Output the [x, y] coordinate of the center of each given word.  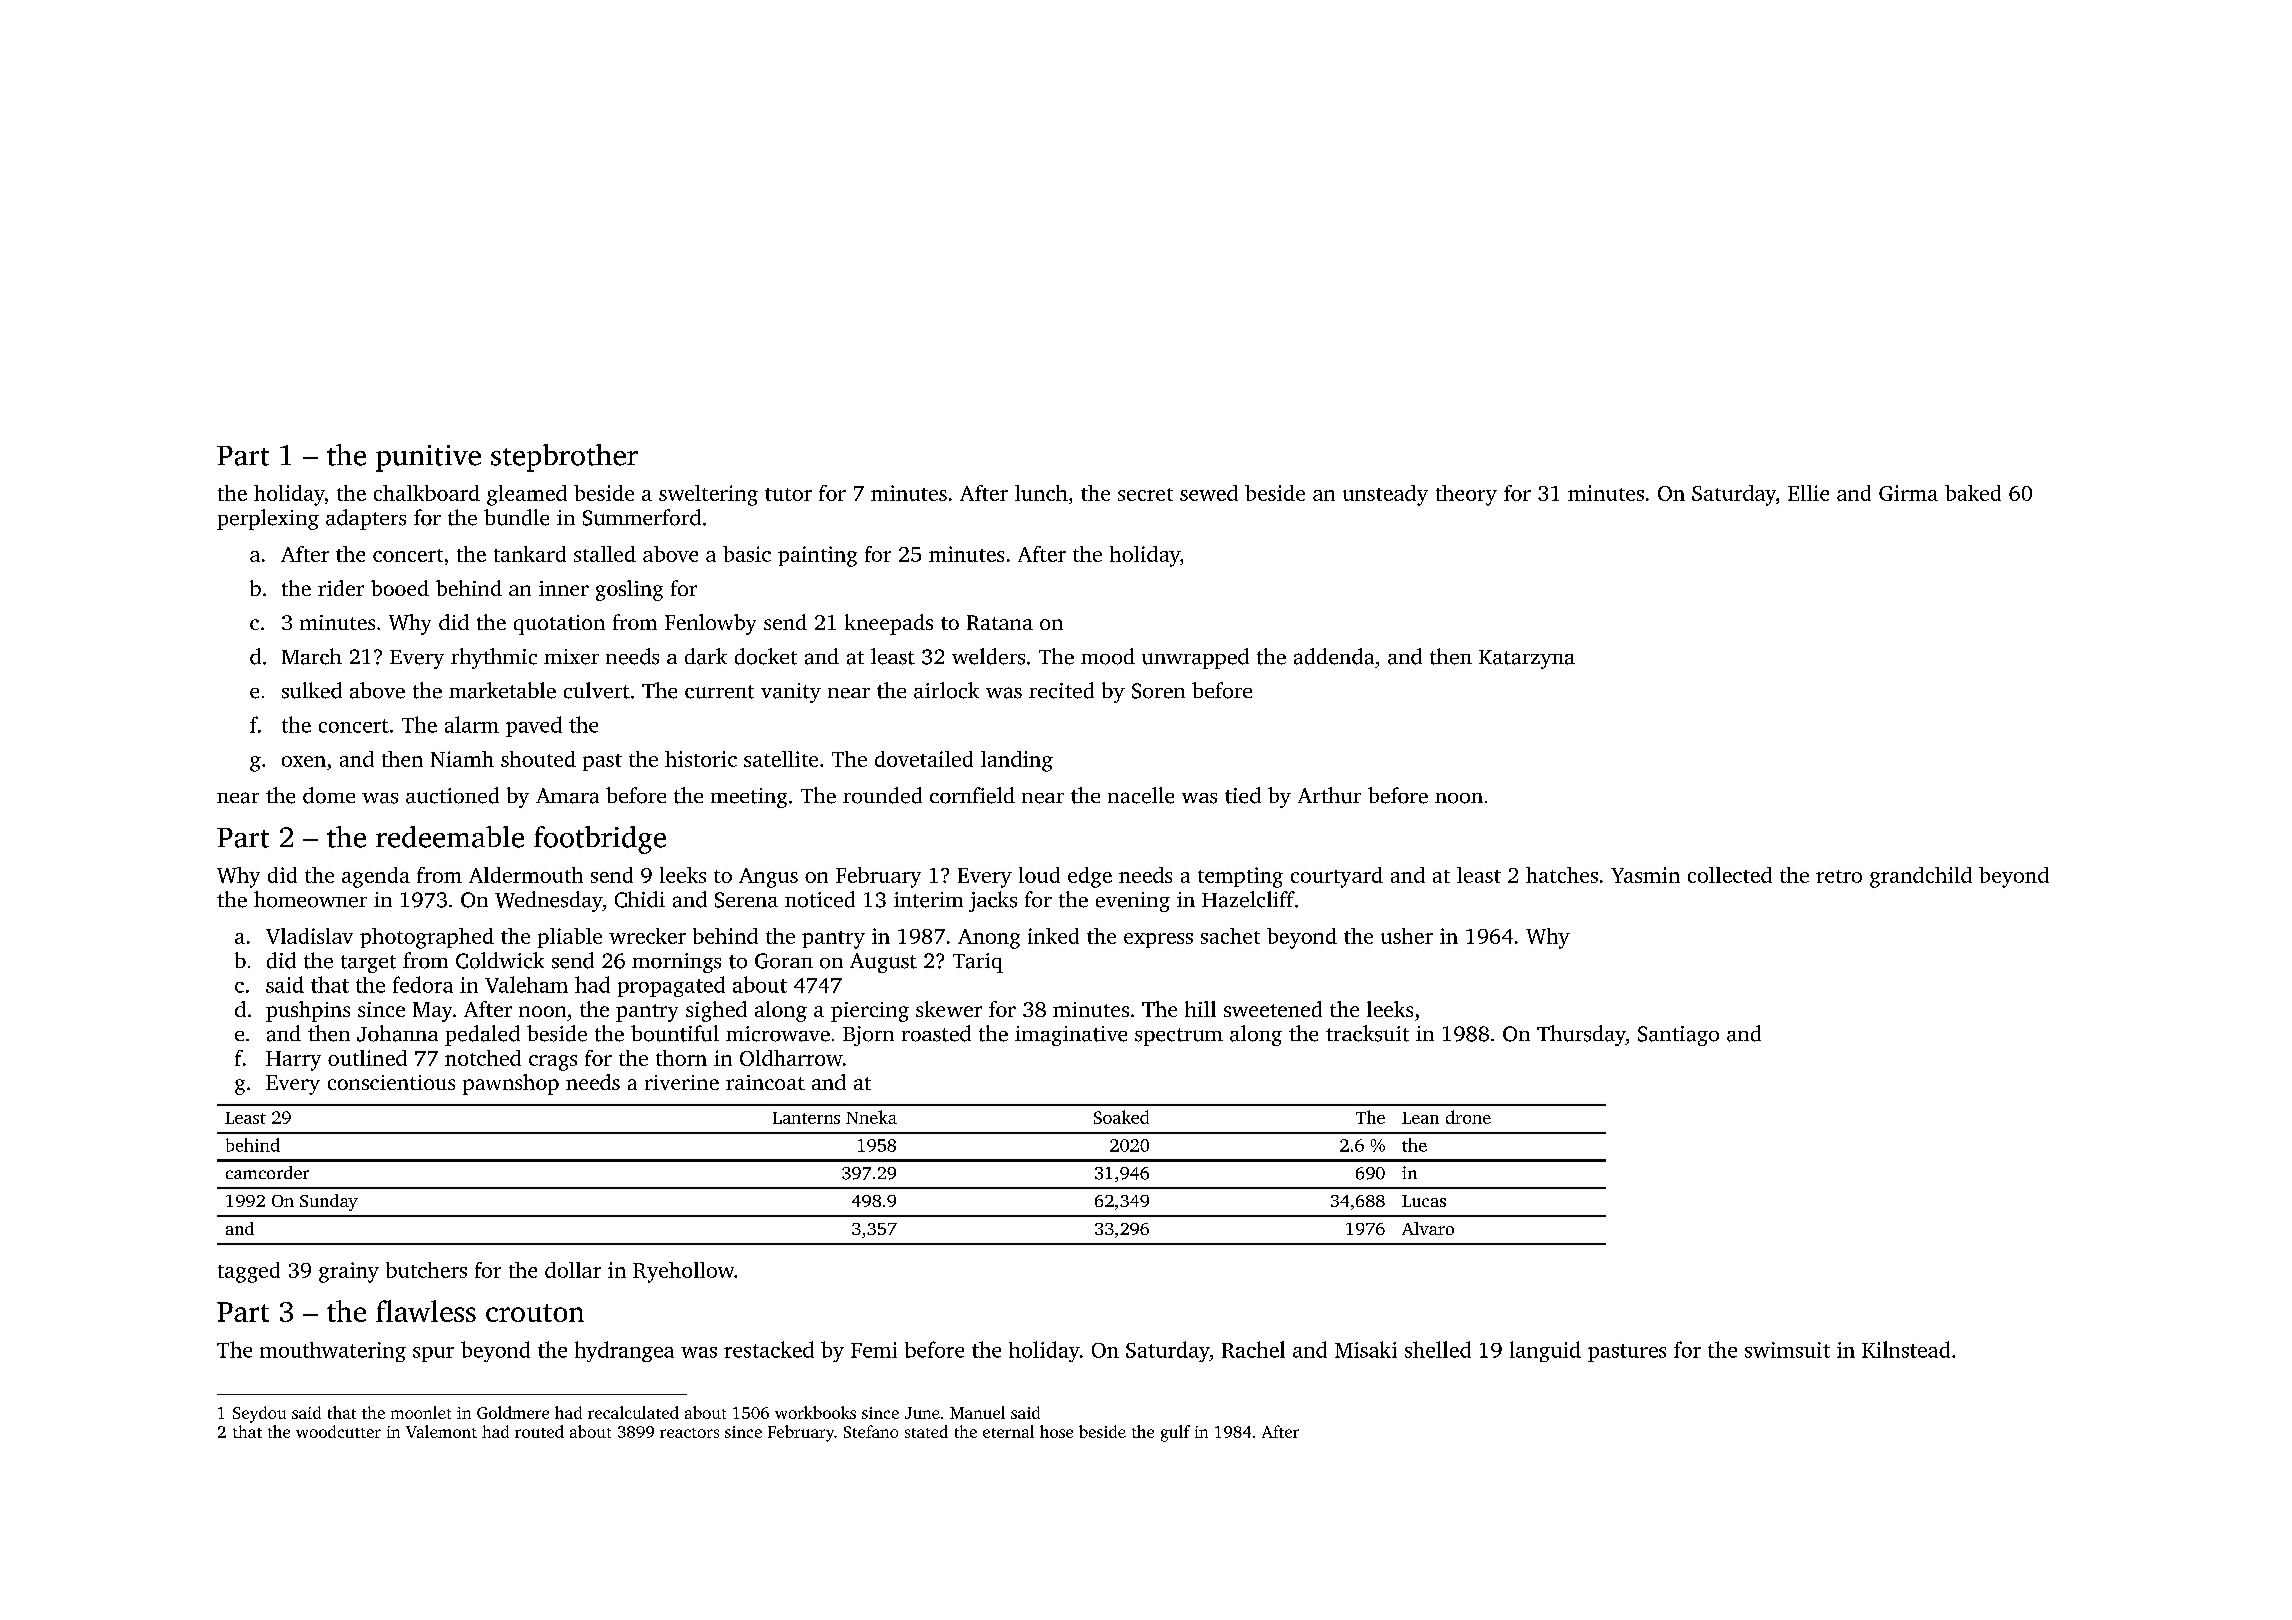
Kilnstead [1906, 1349]
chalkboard [427, 493]
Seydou [259, 1414]
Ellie [1808, 493]
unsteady [1385, 495]
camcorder [267, 1172]
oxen [304, 761]
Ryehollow [683, 1272]
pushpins [308, 1011]
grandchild [1921, 877]
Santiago [1678, 1036]
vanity [791, 693]
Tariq [978, 963]
